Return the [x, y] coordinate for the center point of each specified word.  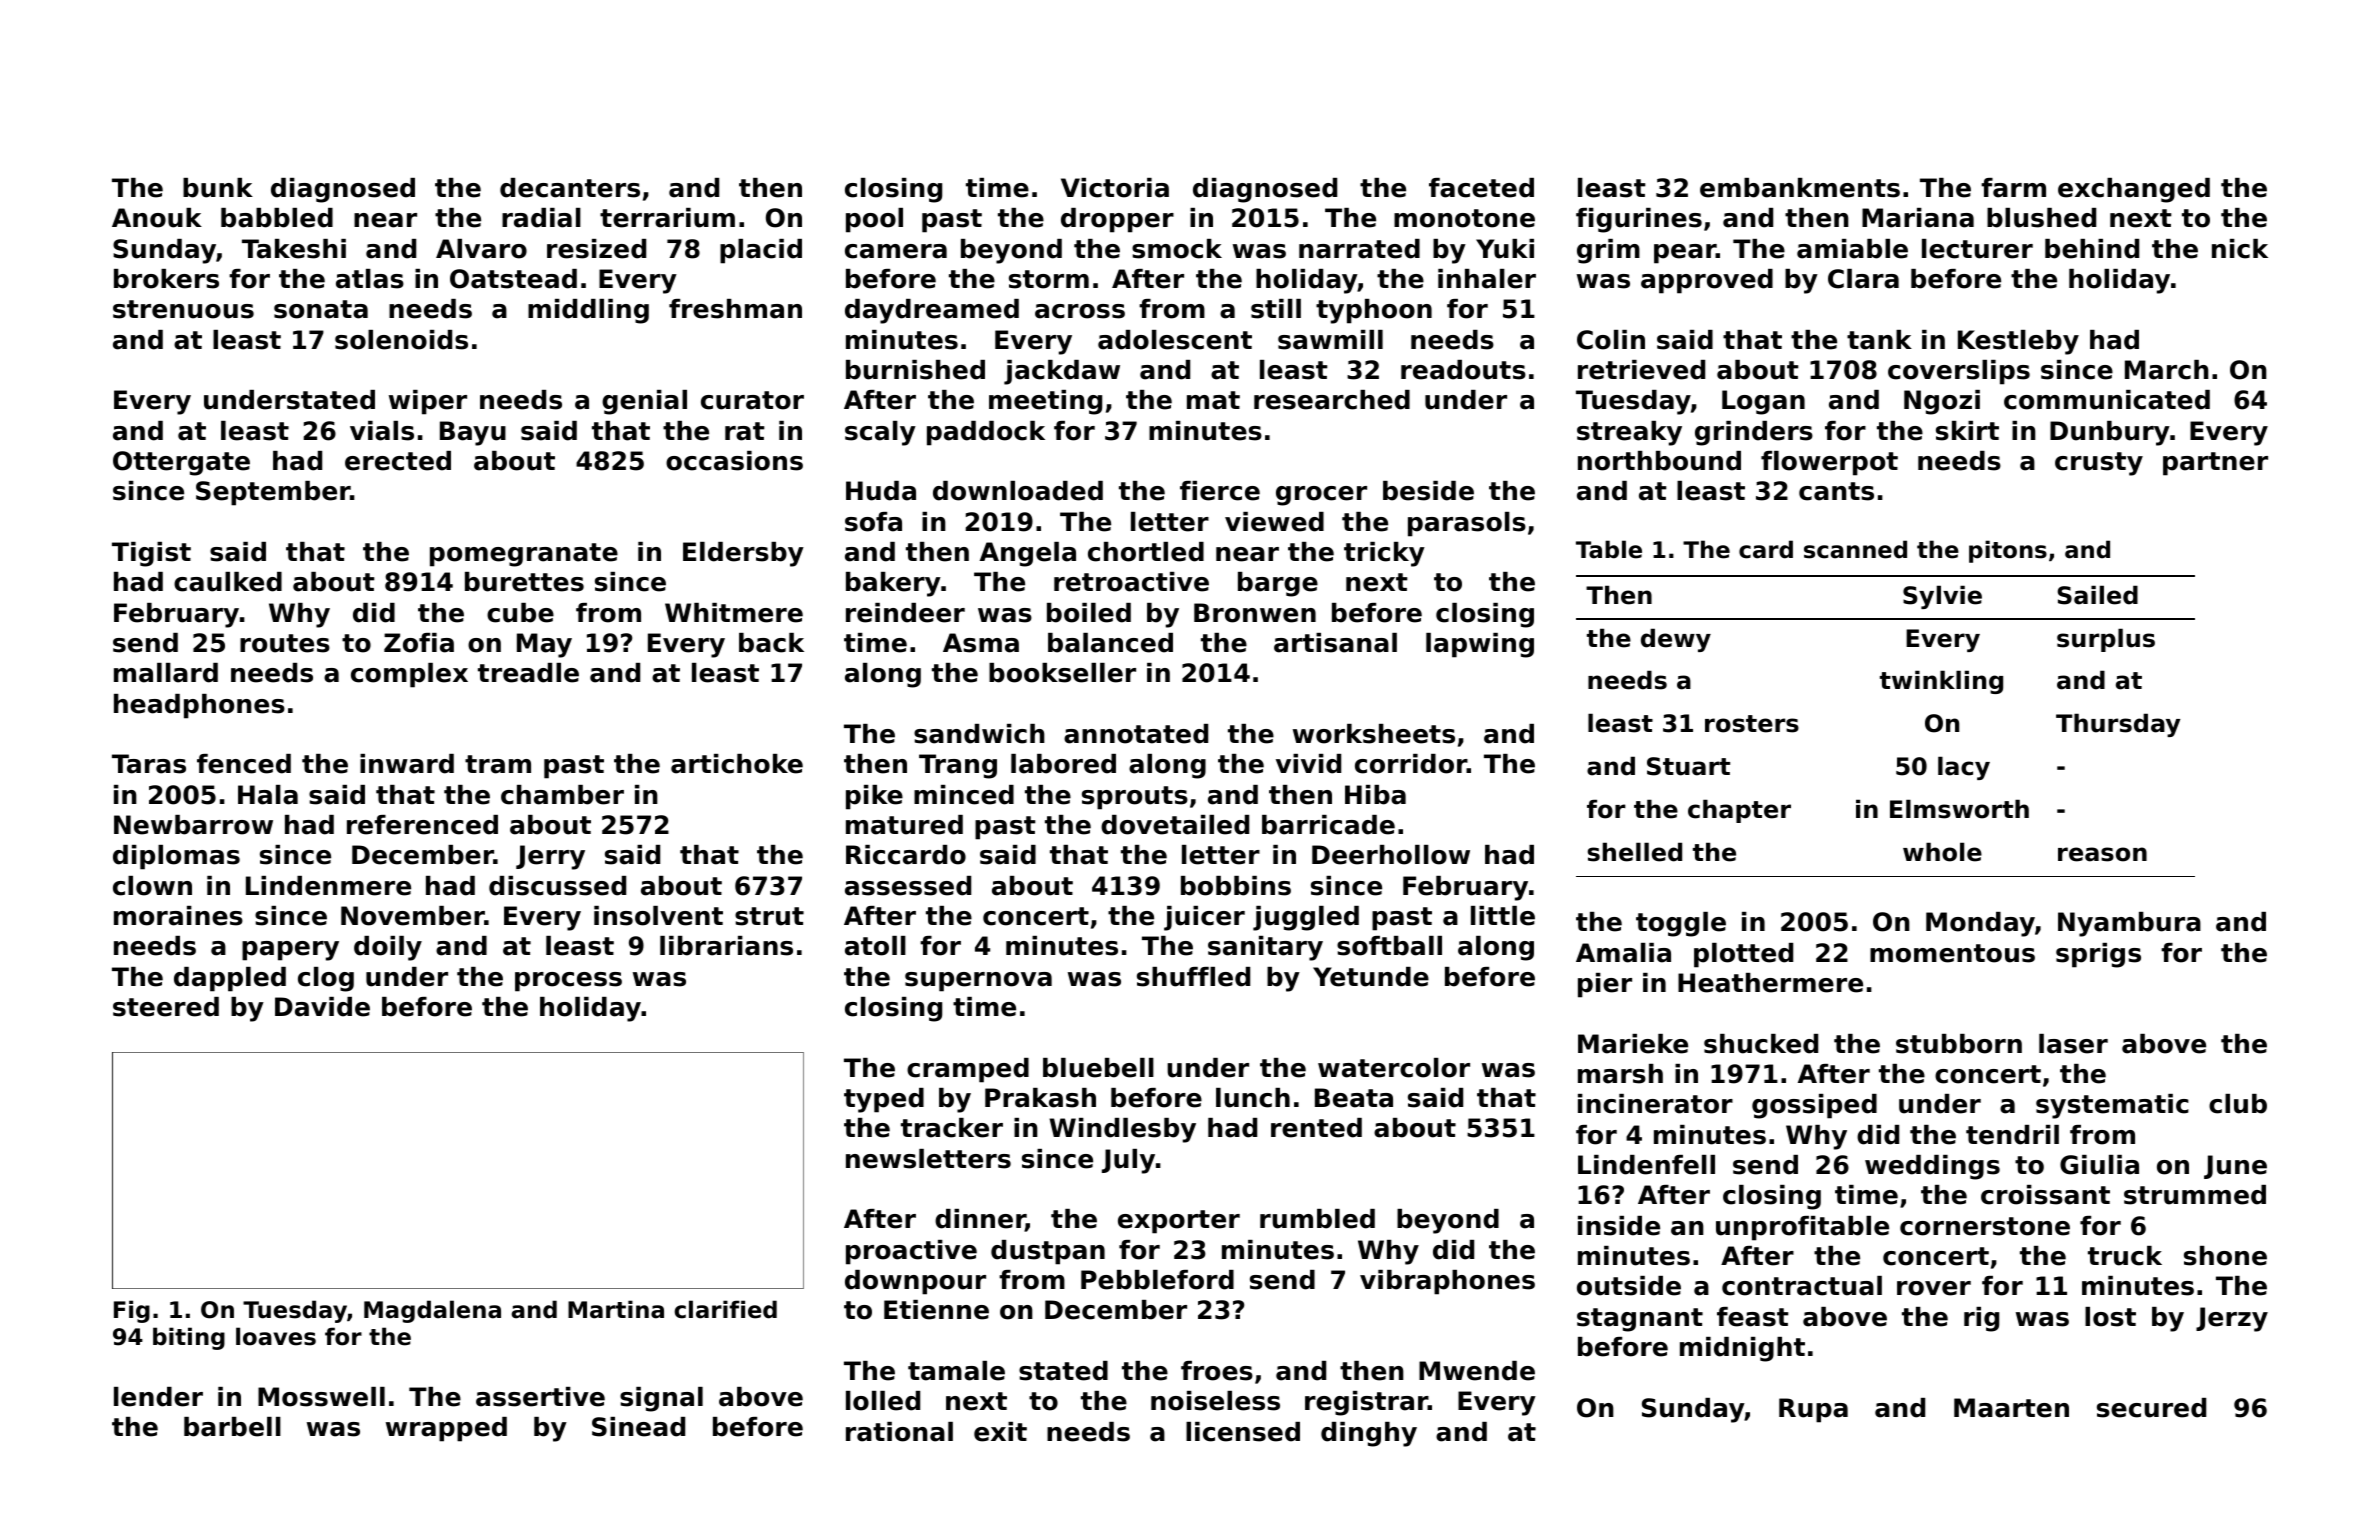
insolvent [658, 916]
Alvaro [481, 249]
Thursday [2118, 725]
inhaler [1487, 279]
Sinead [638, 1427]
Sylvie [1942, 597]
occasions [734, 461]
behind [2092, 249]
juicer [1204, 918]
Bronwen [1255, 613]
